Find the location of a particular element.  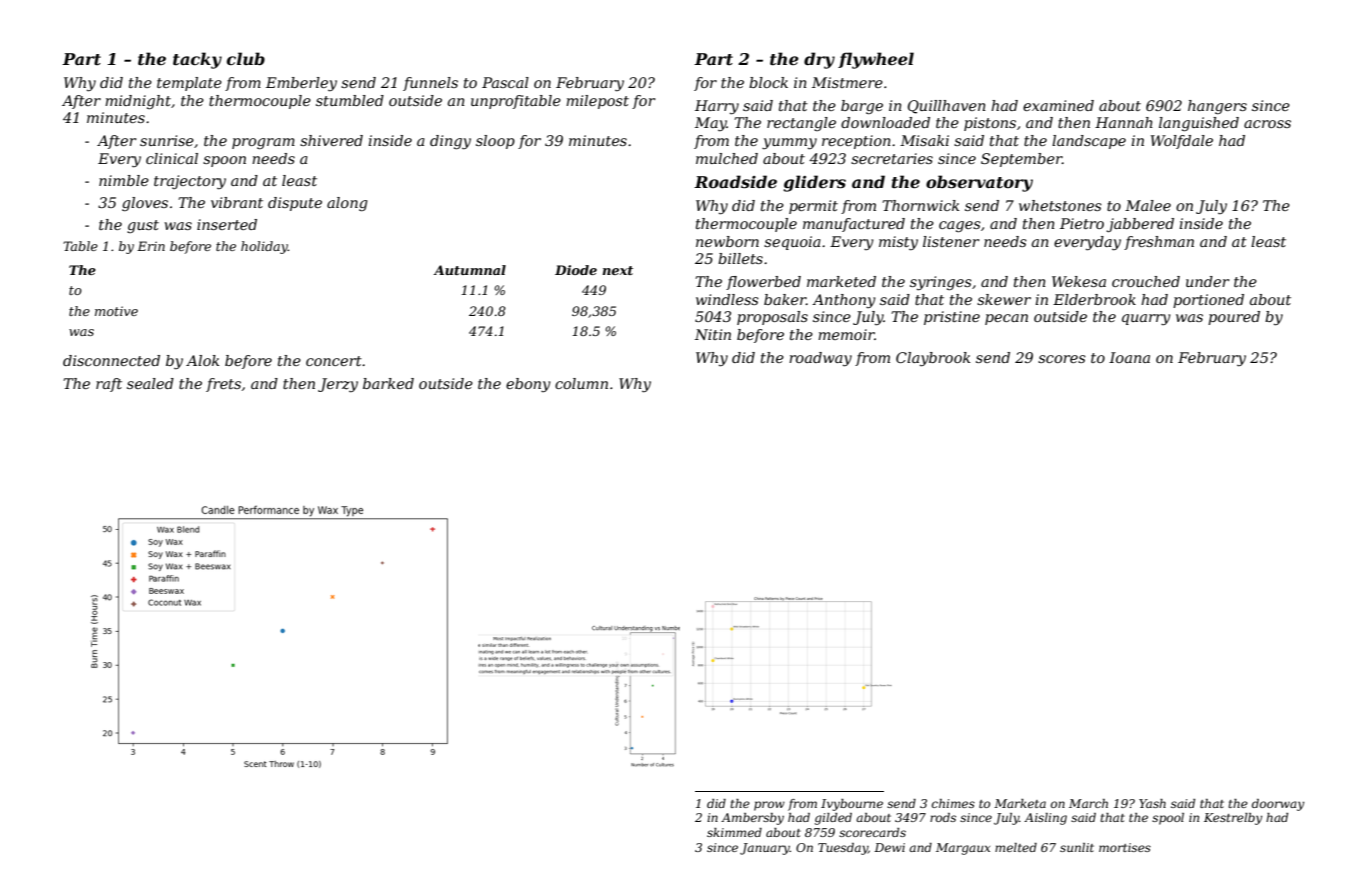

Ambersby is located at coordinates (752, 819).
